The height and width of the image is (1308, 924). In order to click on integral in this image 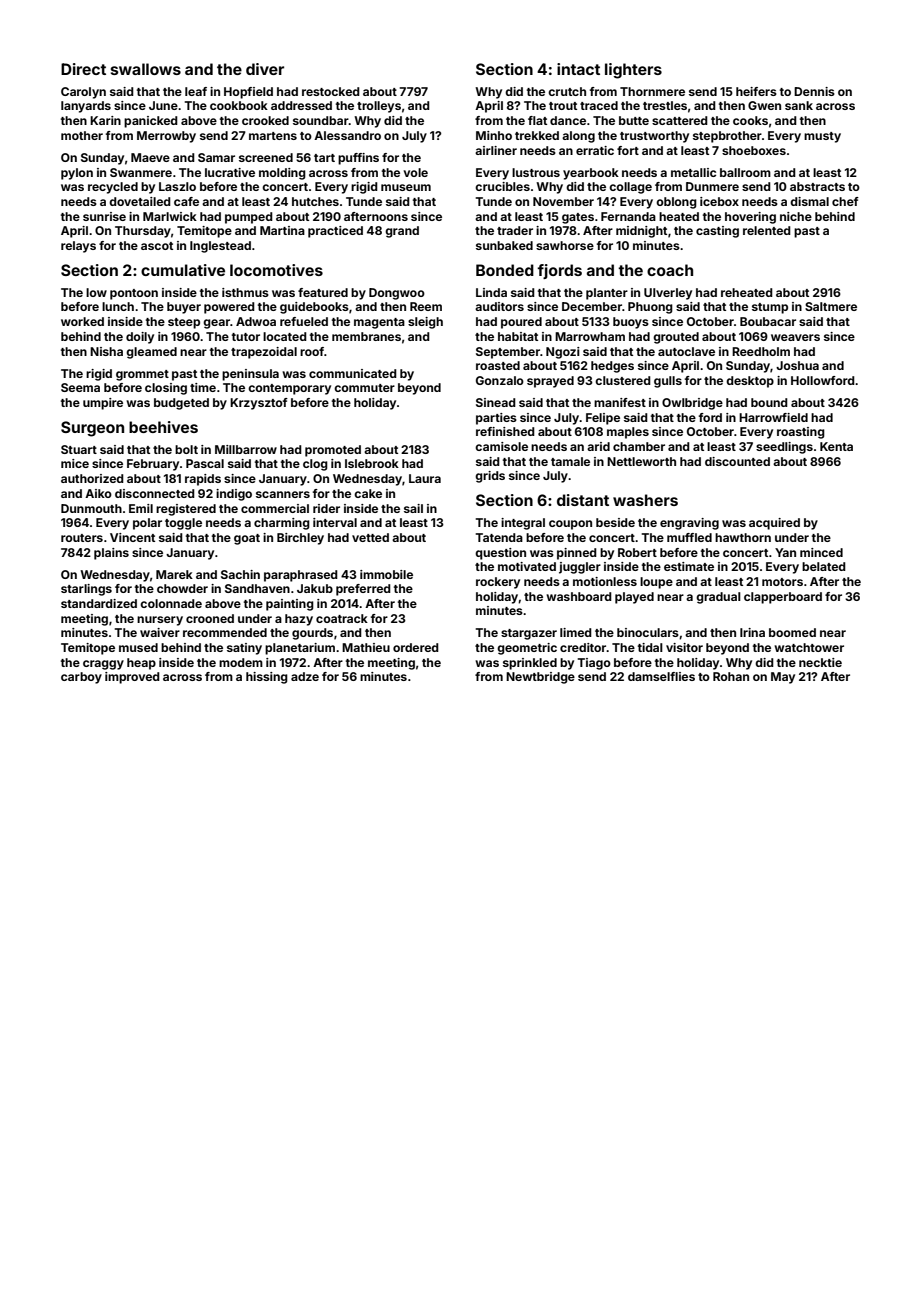, I will do `click(523, 524)`.
